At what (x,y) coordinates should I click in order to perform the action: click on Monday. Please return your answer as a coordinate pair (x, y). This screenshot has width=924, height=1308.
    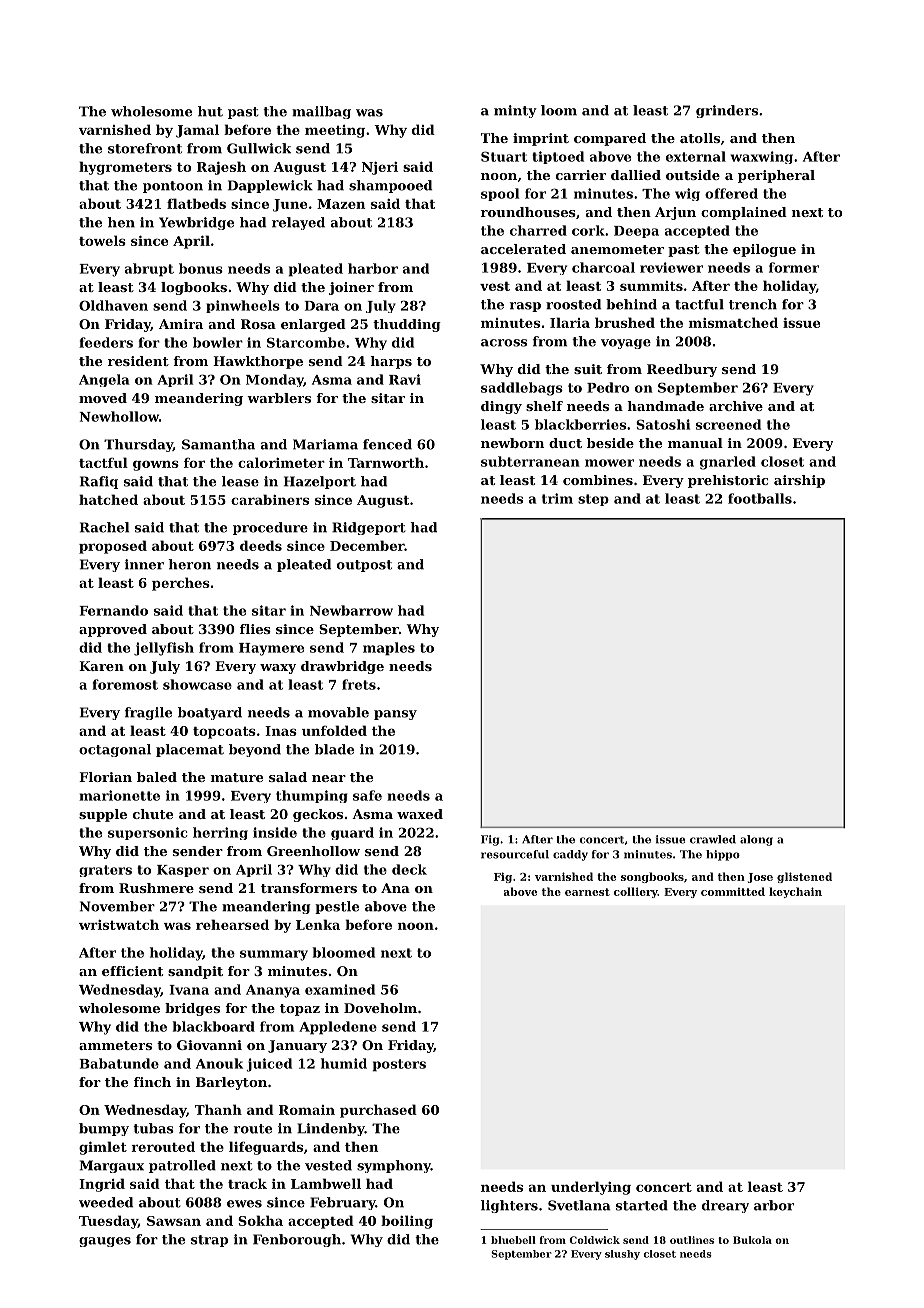
    Looking at the image, I should click on (275, 380).
